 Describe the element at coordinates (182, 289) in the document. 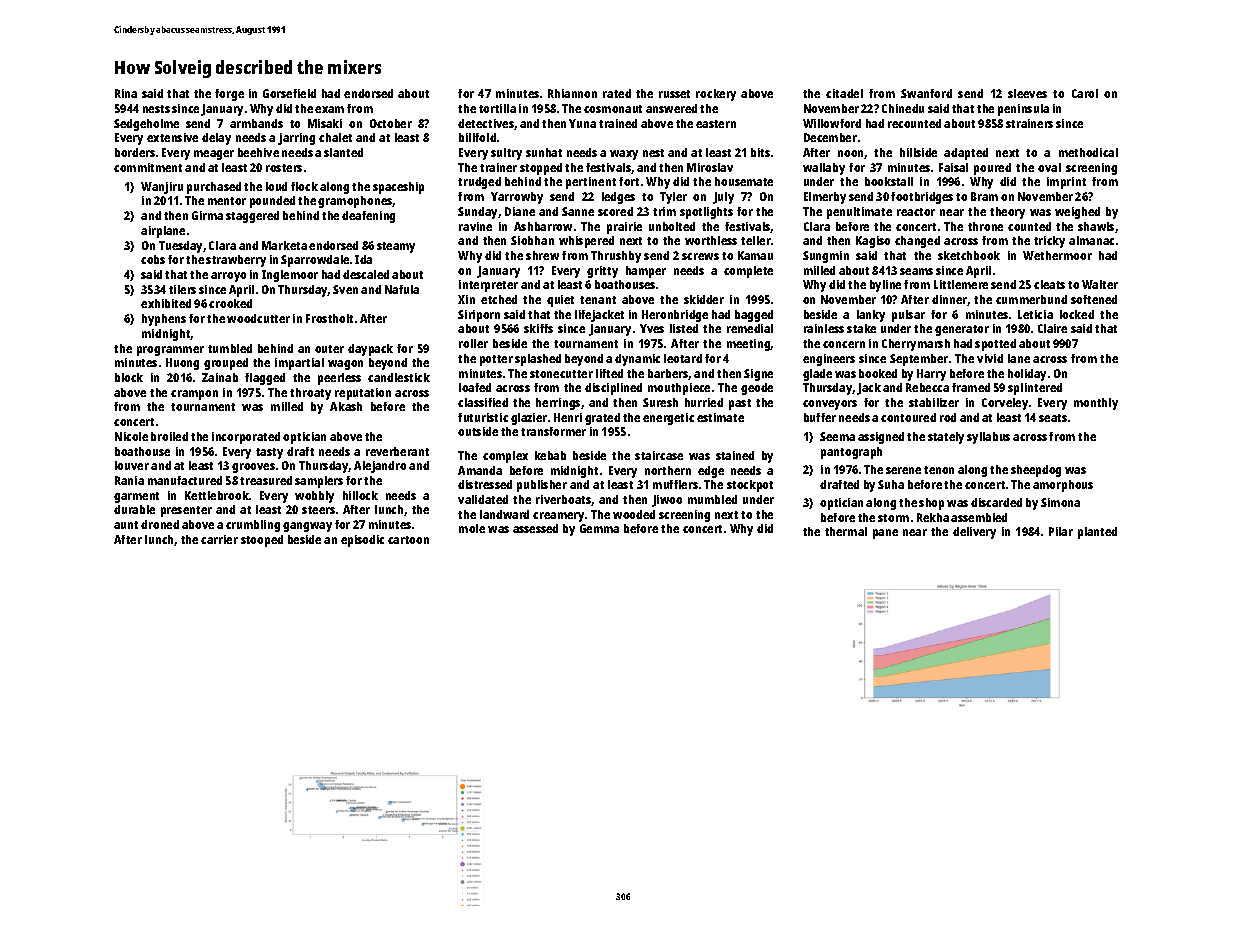

I see `tilers` at that location.
